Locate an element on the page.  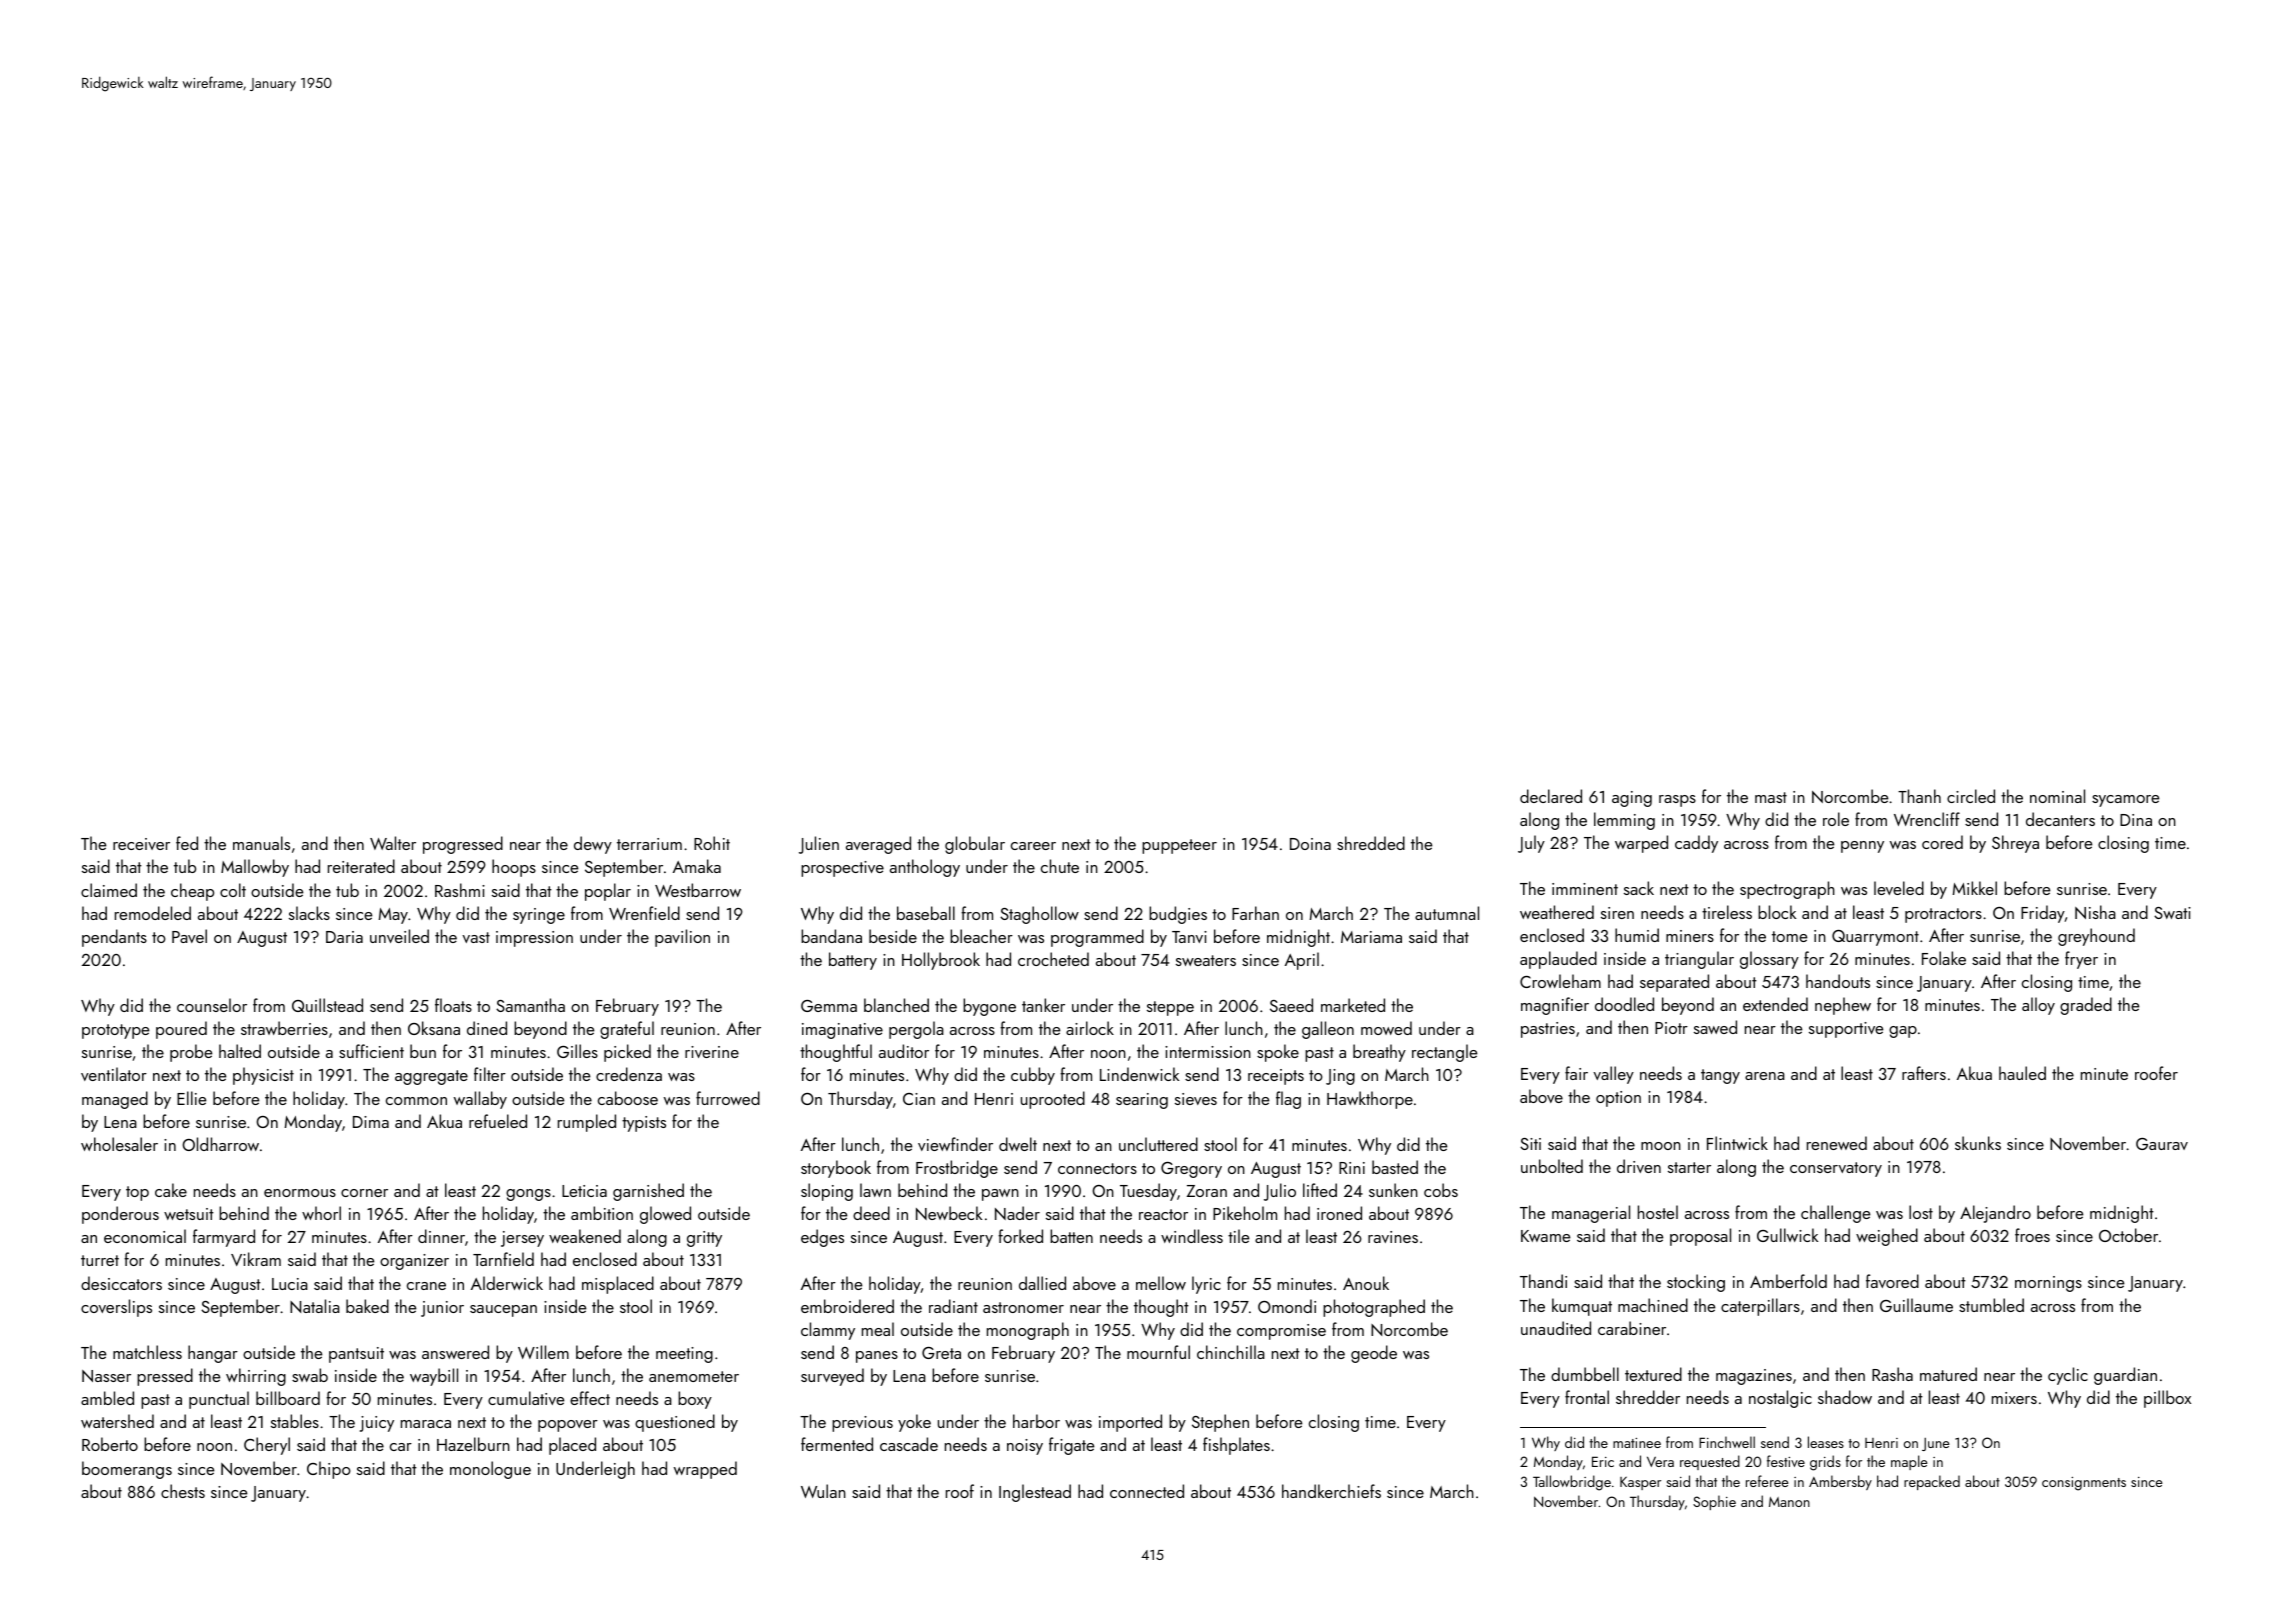
separated is located at coordinates (1674, 983).
